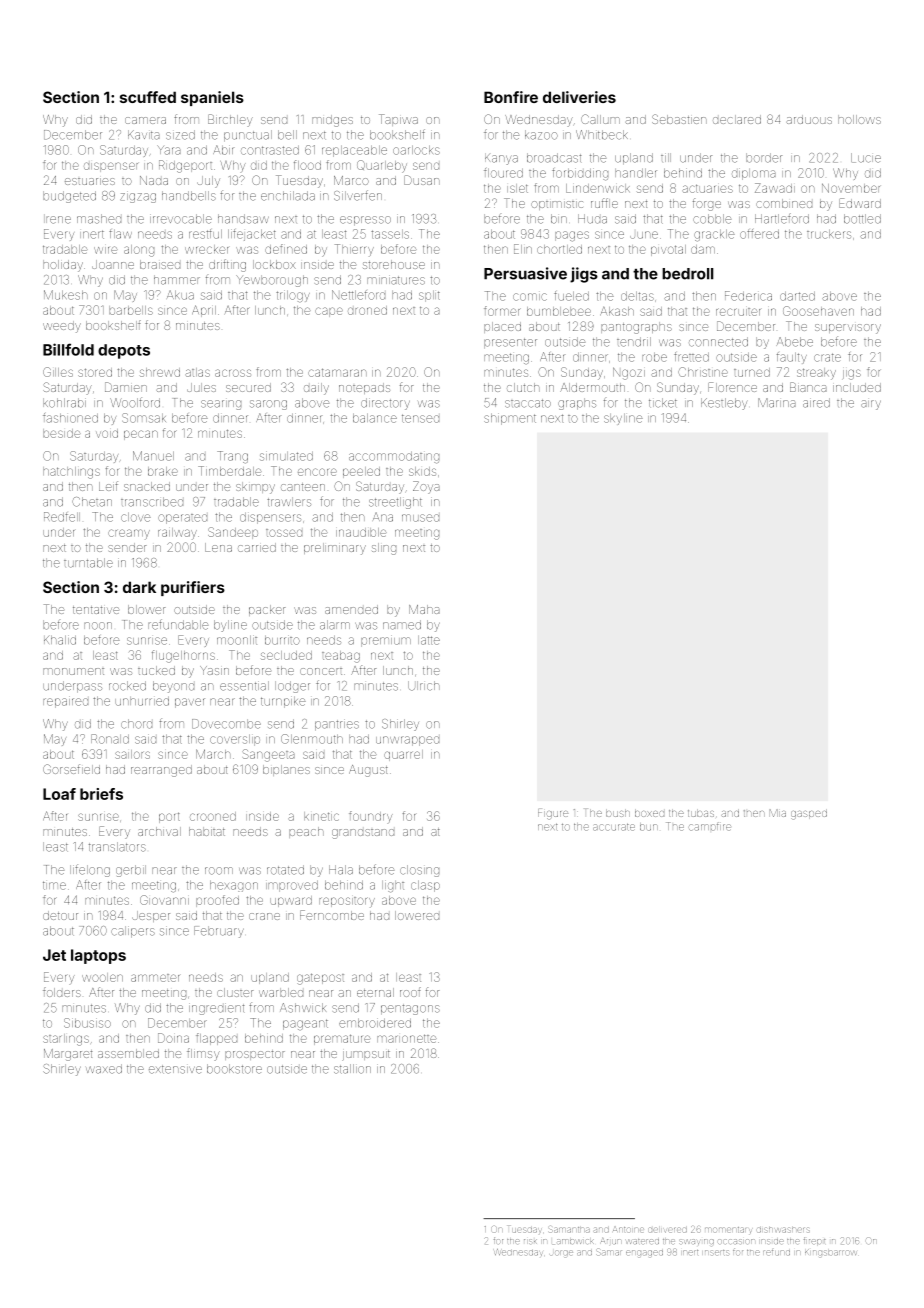  What do you see at coordinates (724, 404) in the screenshot?
I see `Kestleby` at bounding box center [724, 404].
